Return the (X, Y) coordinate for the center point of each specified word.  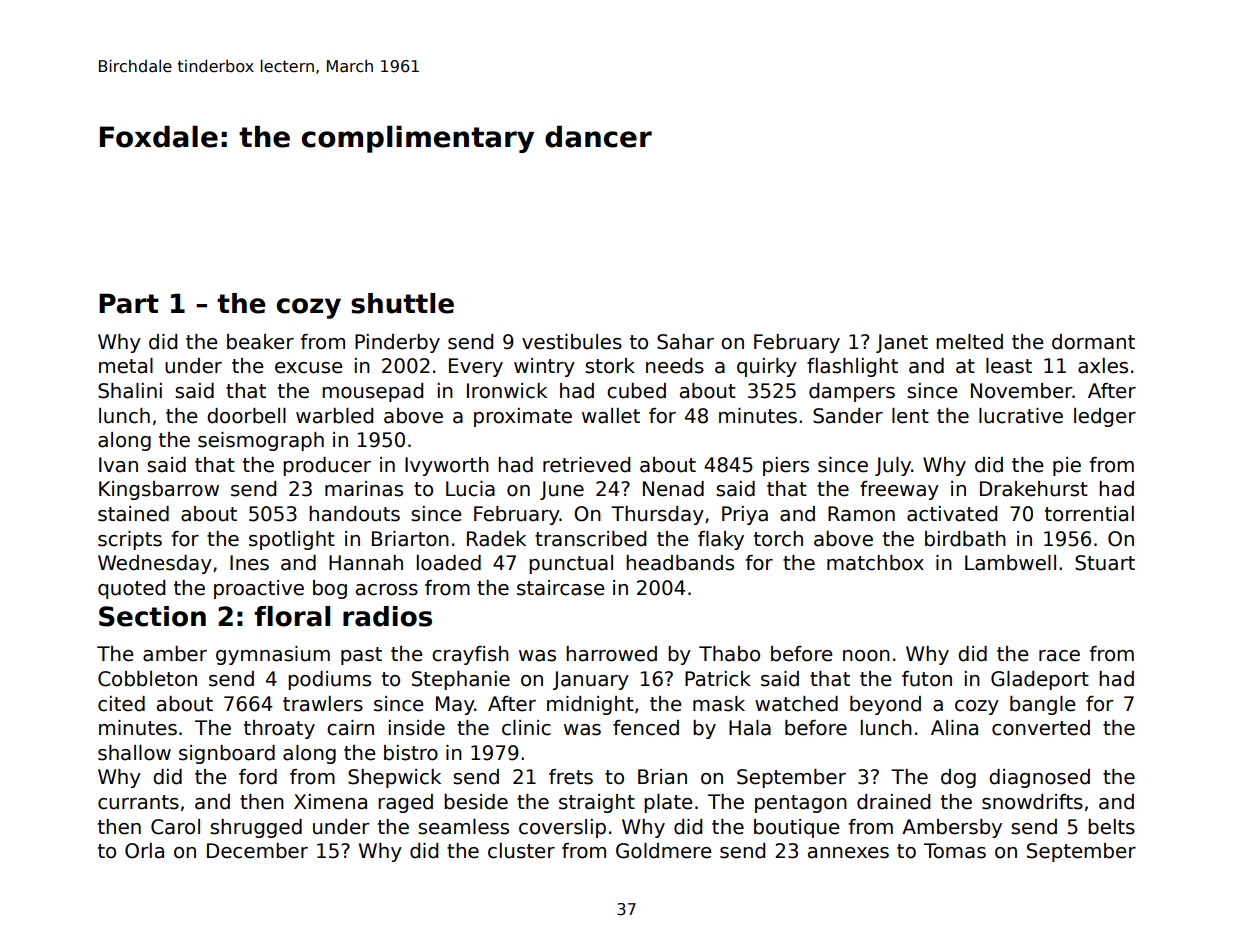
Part (129, 303)
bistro (411, 753)
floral (292, 616)
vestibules (572, 342)
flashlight (852, 367)
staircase (560, 588)
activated (952, 514)
